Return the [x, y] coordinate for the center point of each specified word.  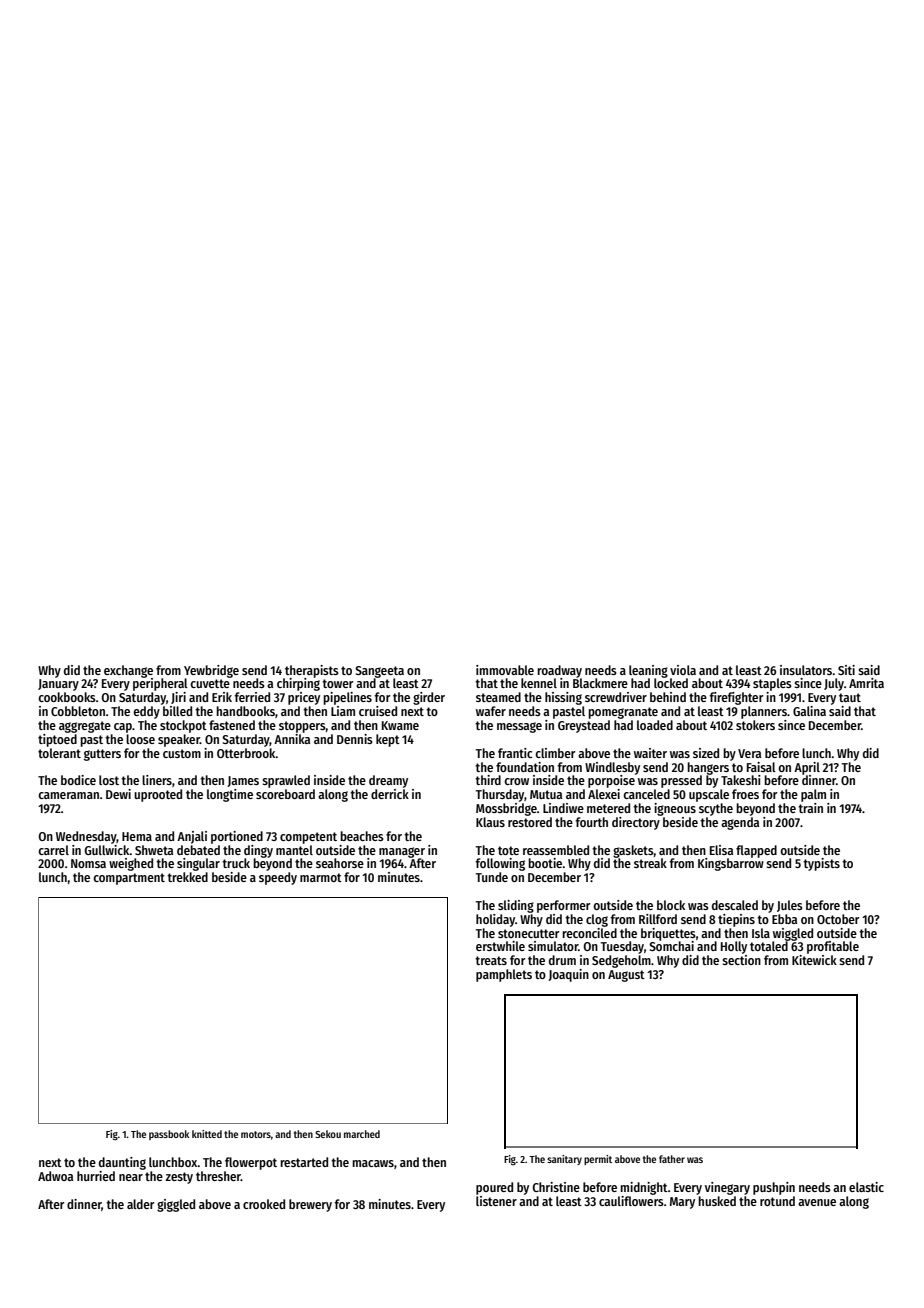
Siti [846, 670]
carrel [53, 850]
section [741, 960]
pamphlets [504, 975]
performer [564, 906]
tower [338, 683]
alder [141, 1204]
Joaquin [568, 975]
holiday [495, 920]
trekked [187, 877]
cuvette [210, 683]
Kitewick [814, 960]
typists [821, 864]
